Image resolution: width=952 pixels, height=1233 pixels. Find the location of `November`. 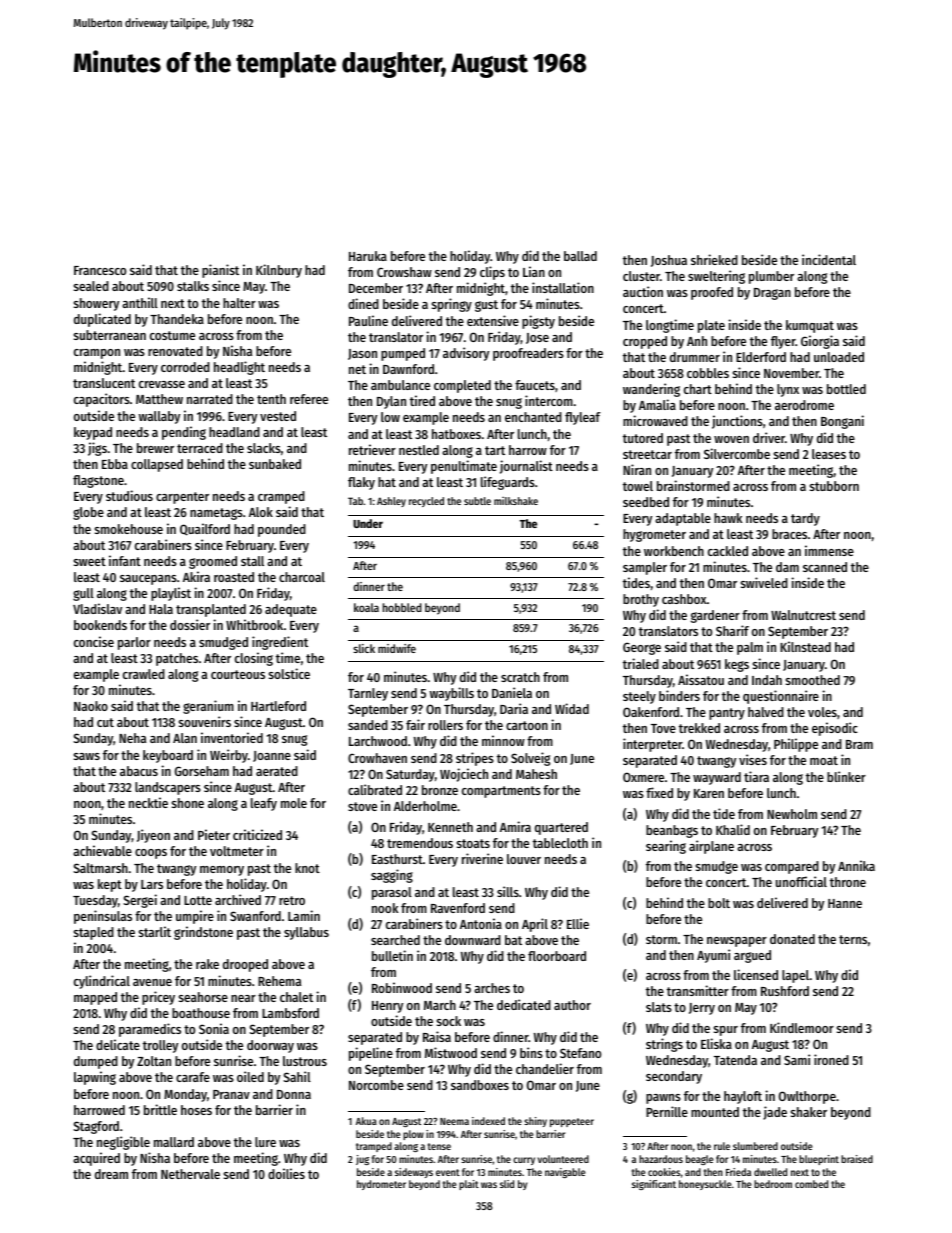

November is located at coordinates (791, 373).
